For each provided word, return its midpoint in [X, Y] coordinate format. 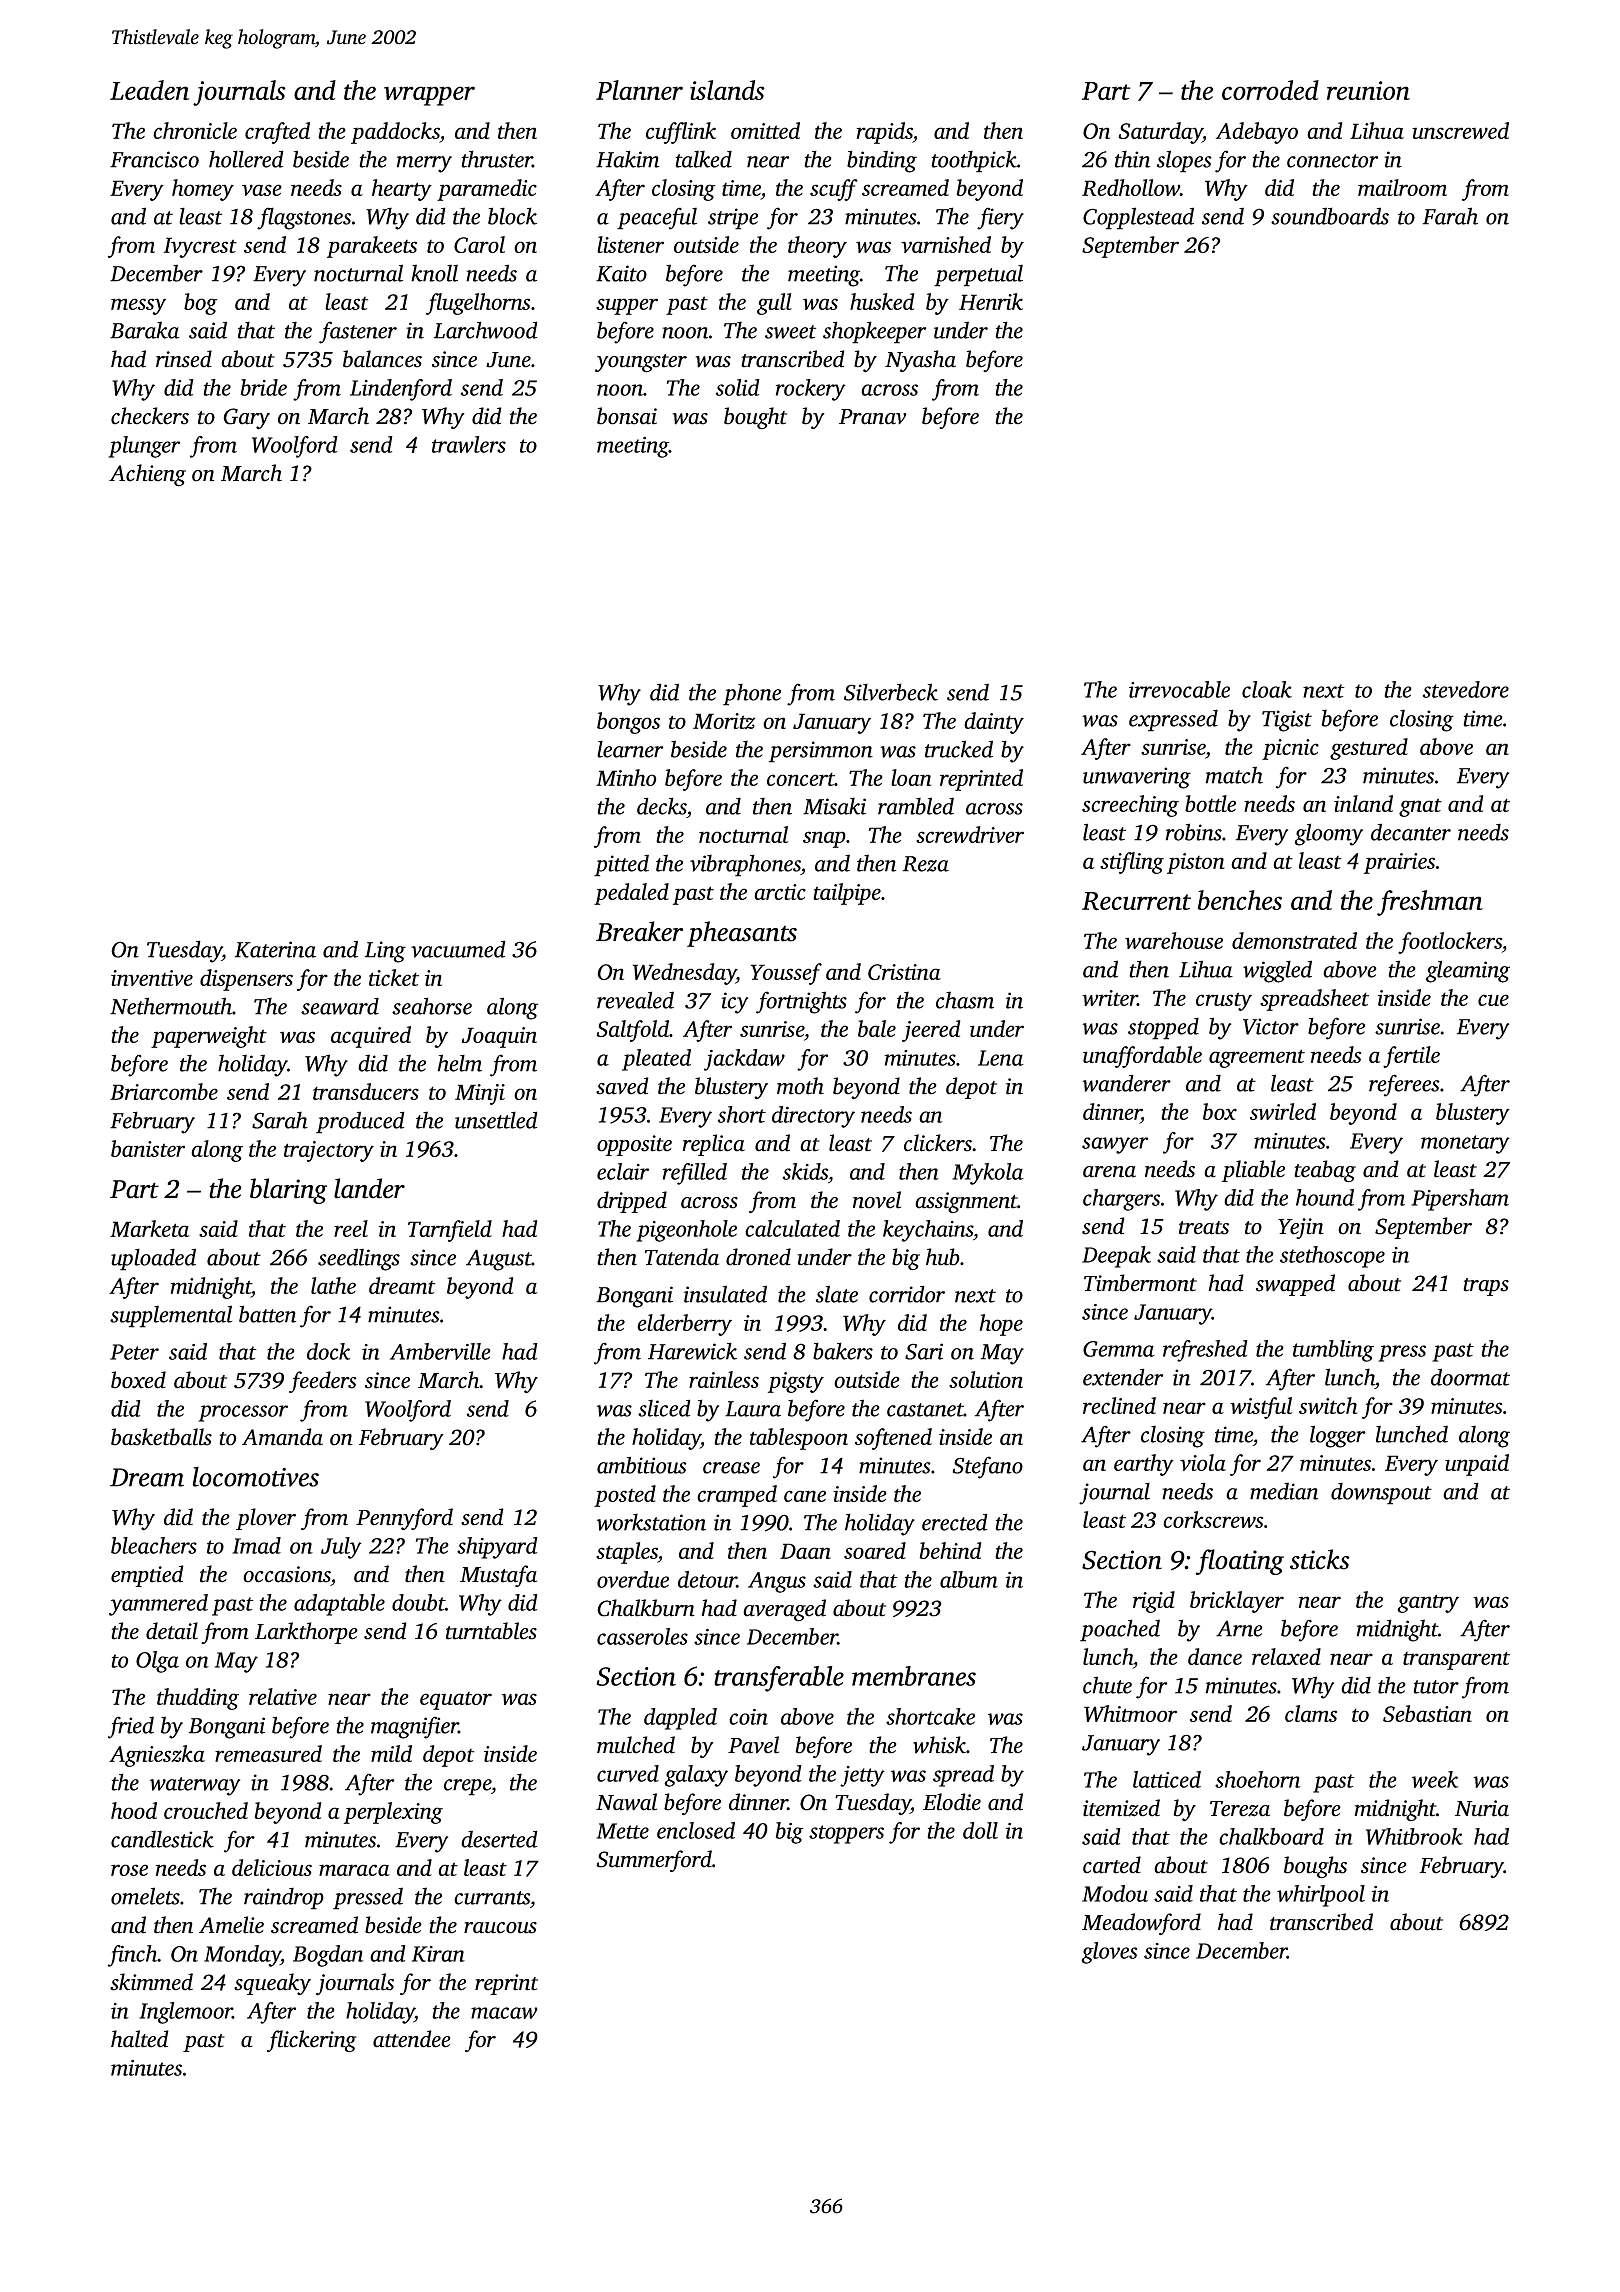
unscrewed [1460, 130]
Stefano [988, 1467]
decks [662, 806]
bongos [628, 723]
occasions [287, 1574]
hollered [246, 159]
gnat [1420, 807]
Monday [242, 1956]
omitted [765, 130]
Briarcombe [164, 1091]
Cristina [904, 972]
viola [1203, 1462]
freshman [1430, 903]
